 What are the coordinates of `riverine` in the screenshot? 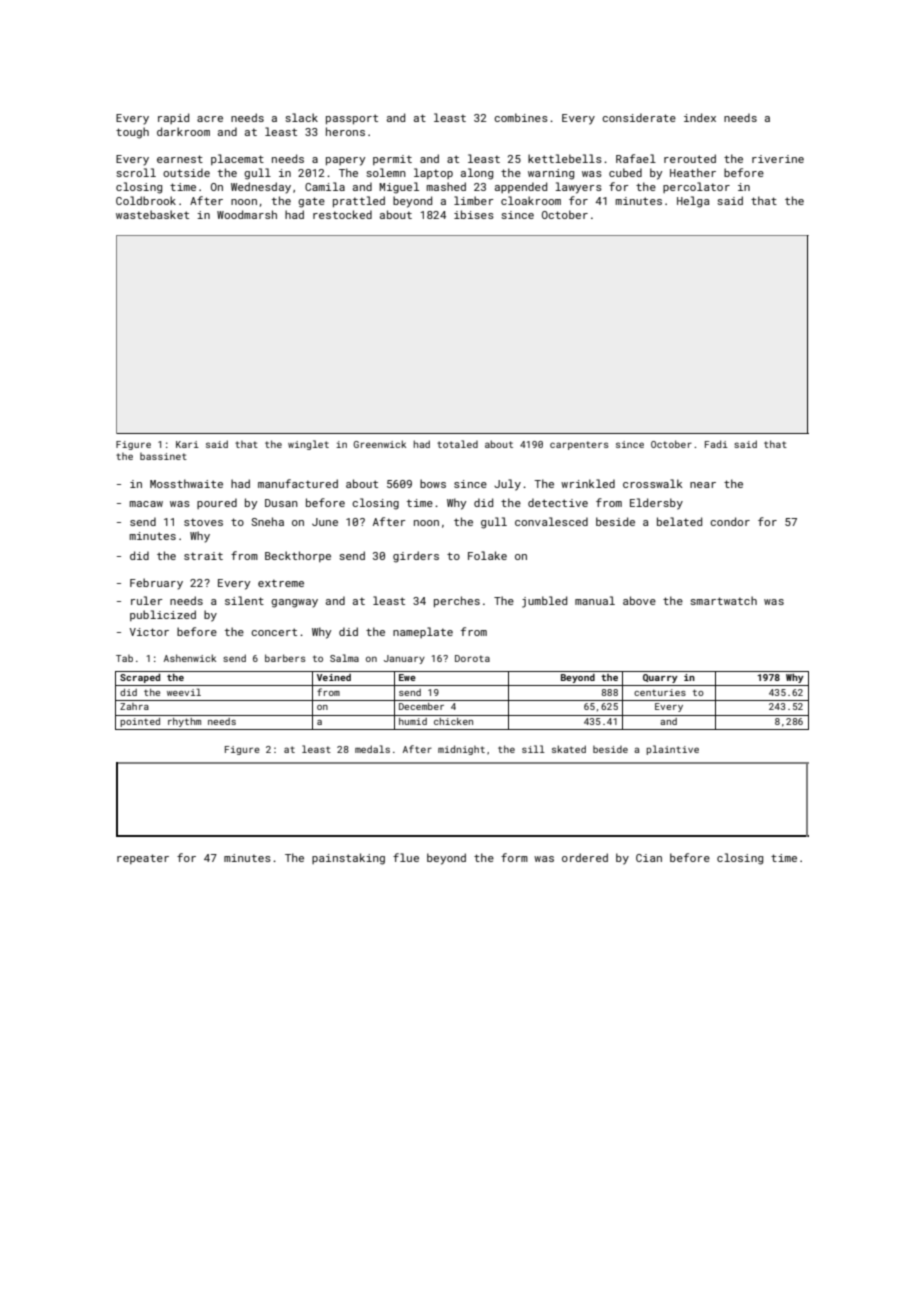 It's located at (778, 159).
